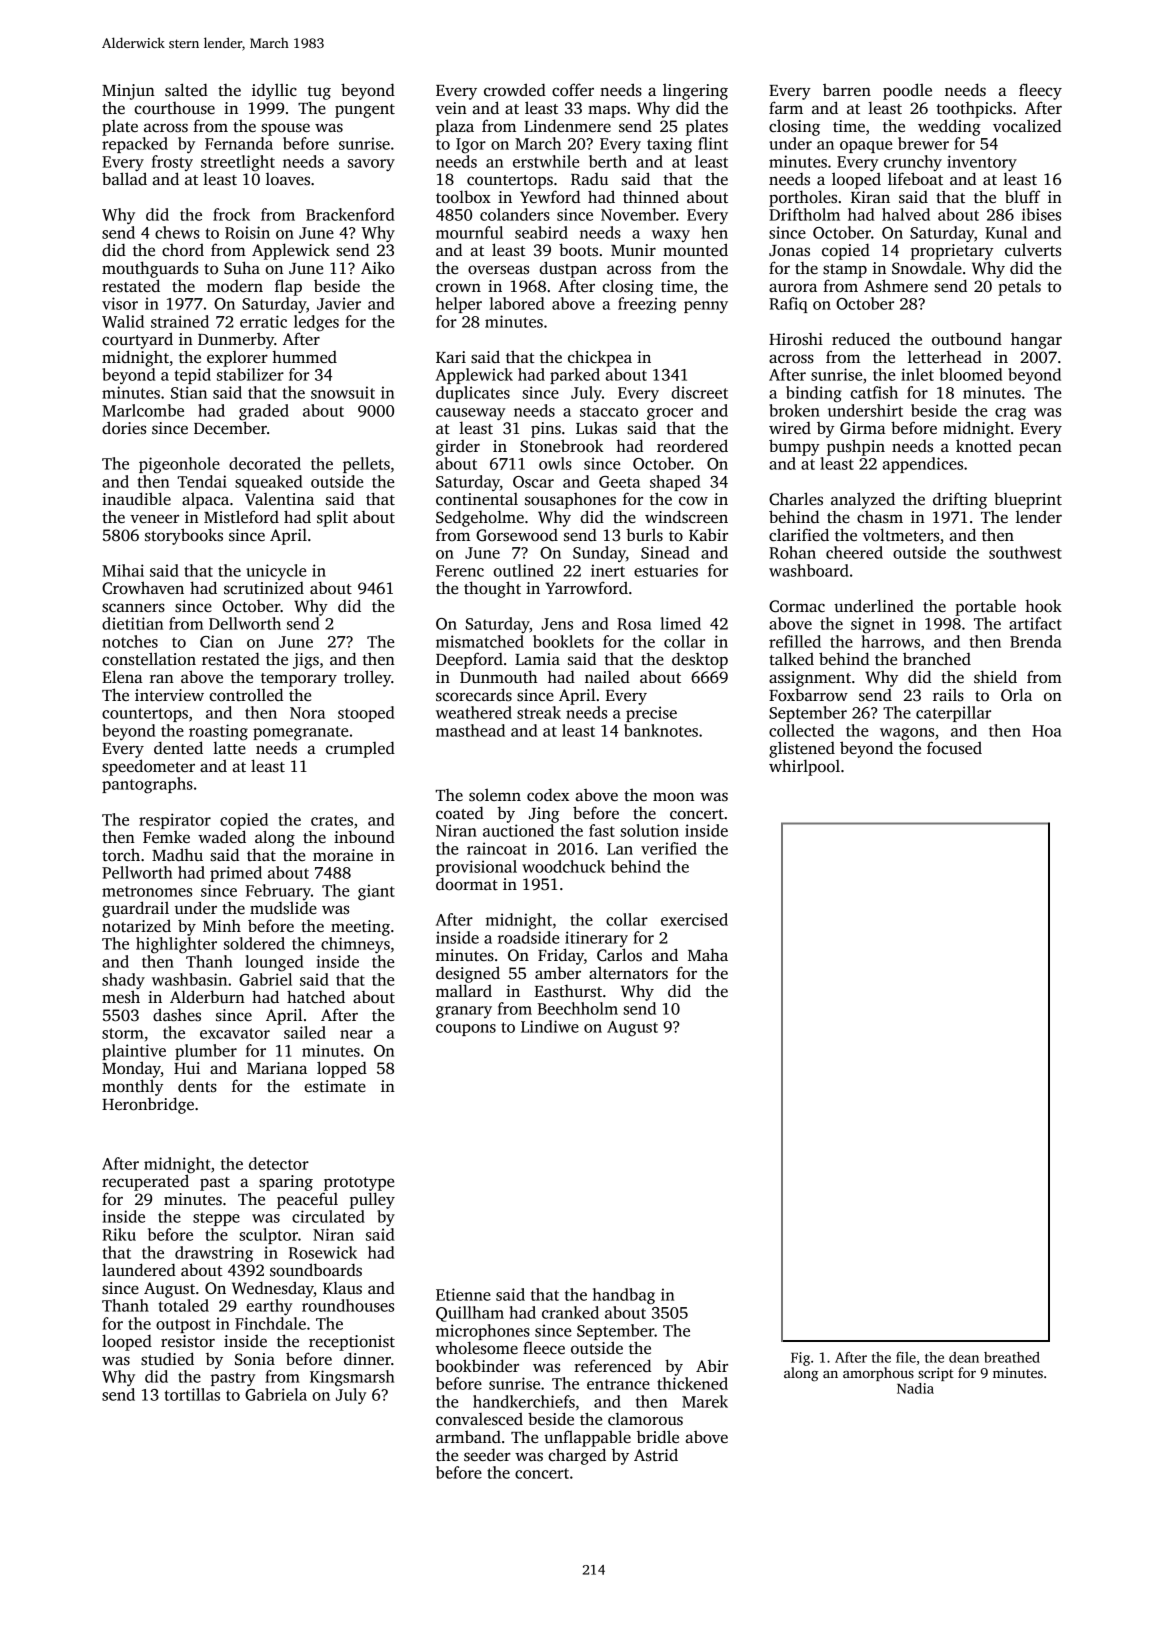 The width and height of the document is (1164, 1646). Describe the element at coordinates (352, 1343) in the document. I see `receptionist` at that location.
